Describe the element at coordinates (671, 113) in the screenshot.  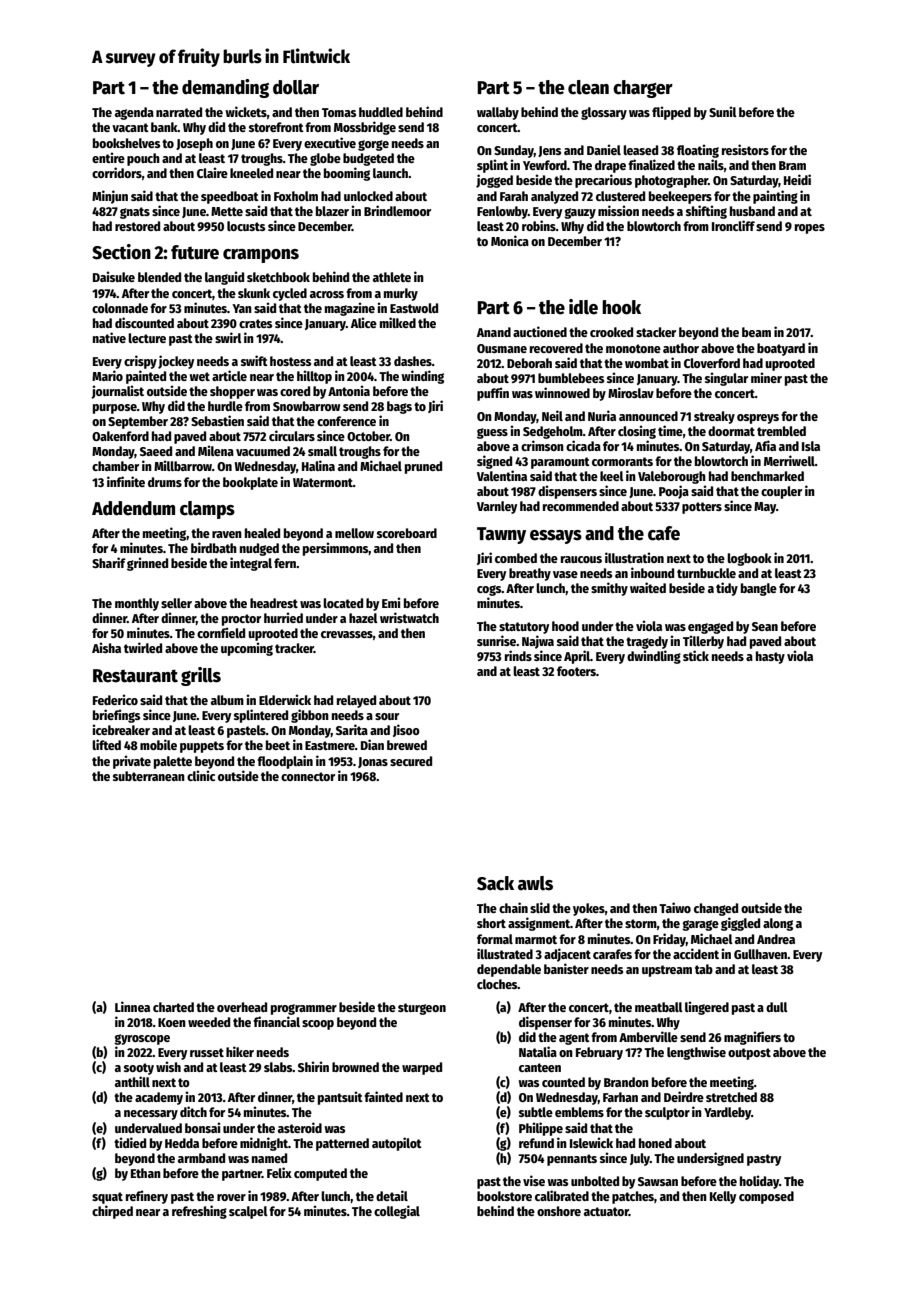
I see `flipped` at that location.
